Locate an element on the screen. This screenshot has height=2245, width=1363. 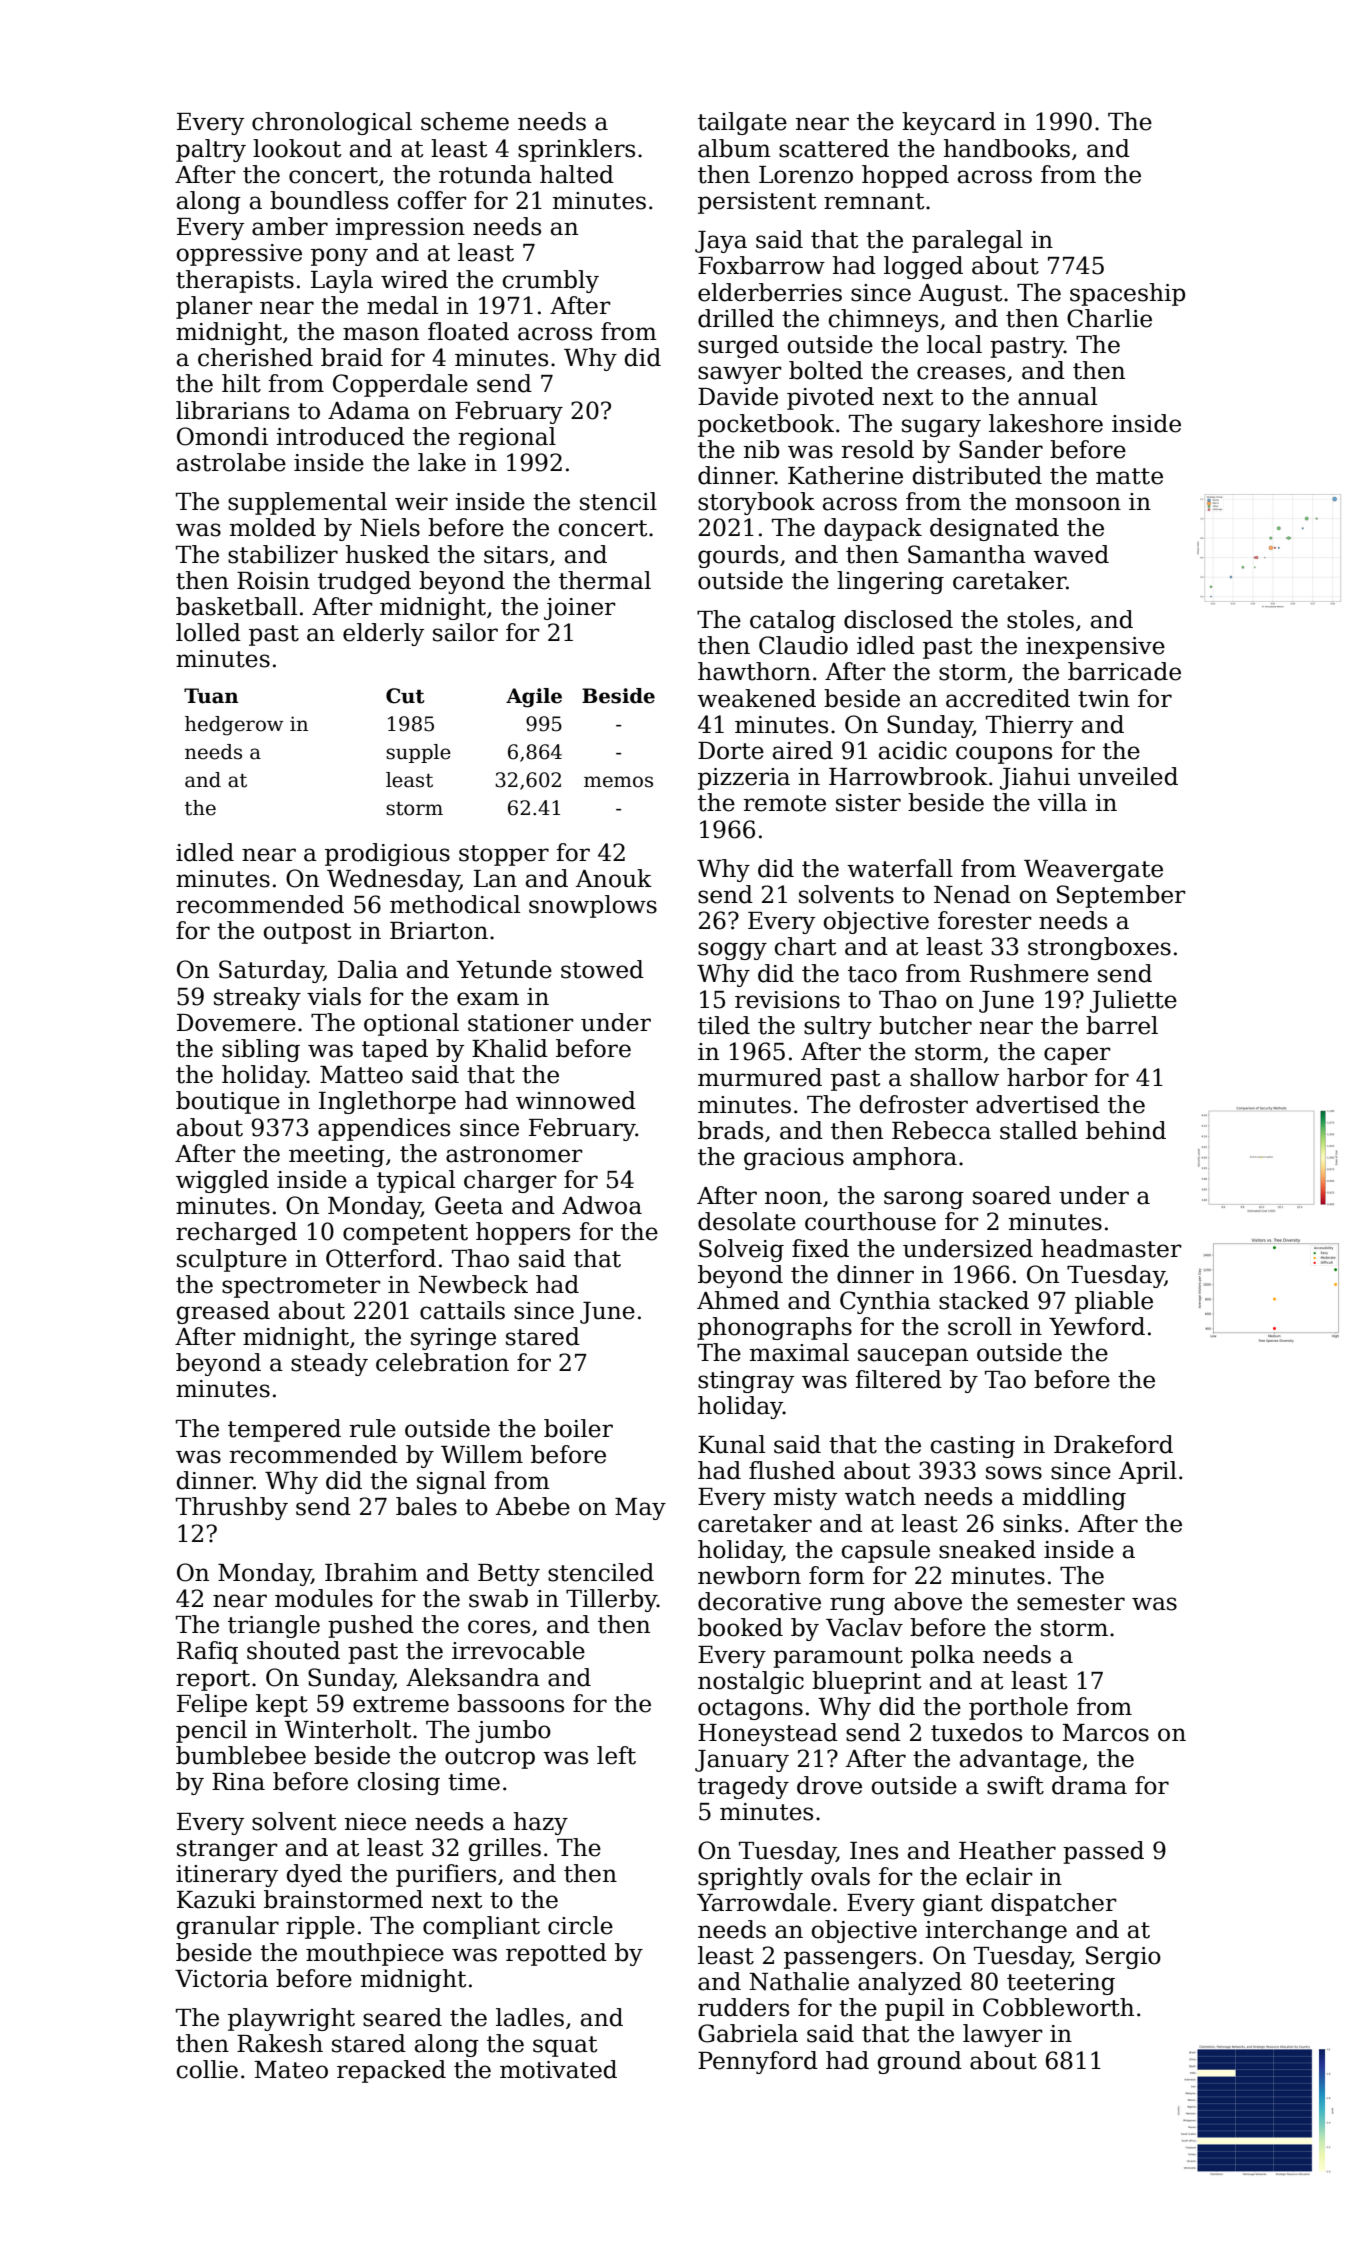
handbooks is located at coordinates (1007, 148).
